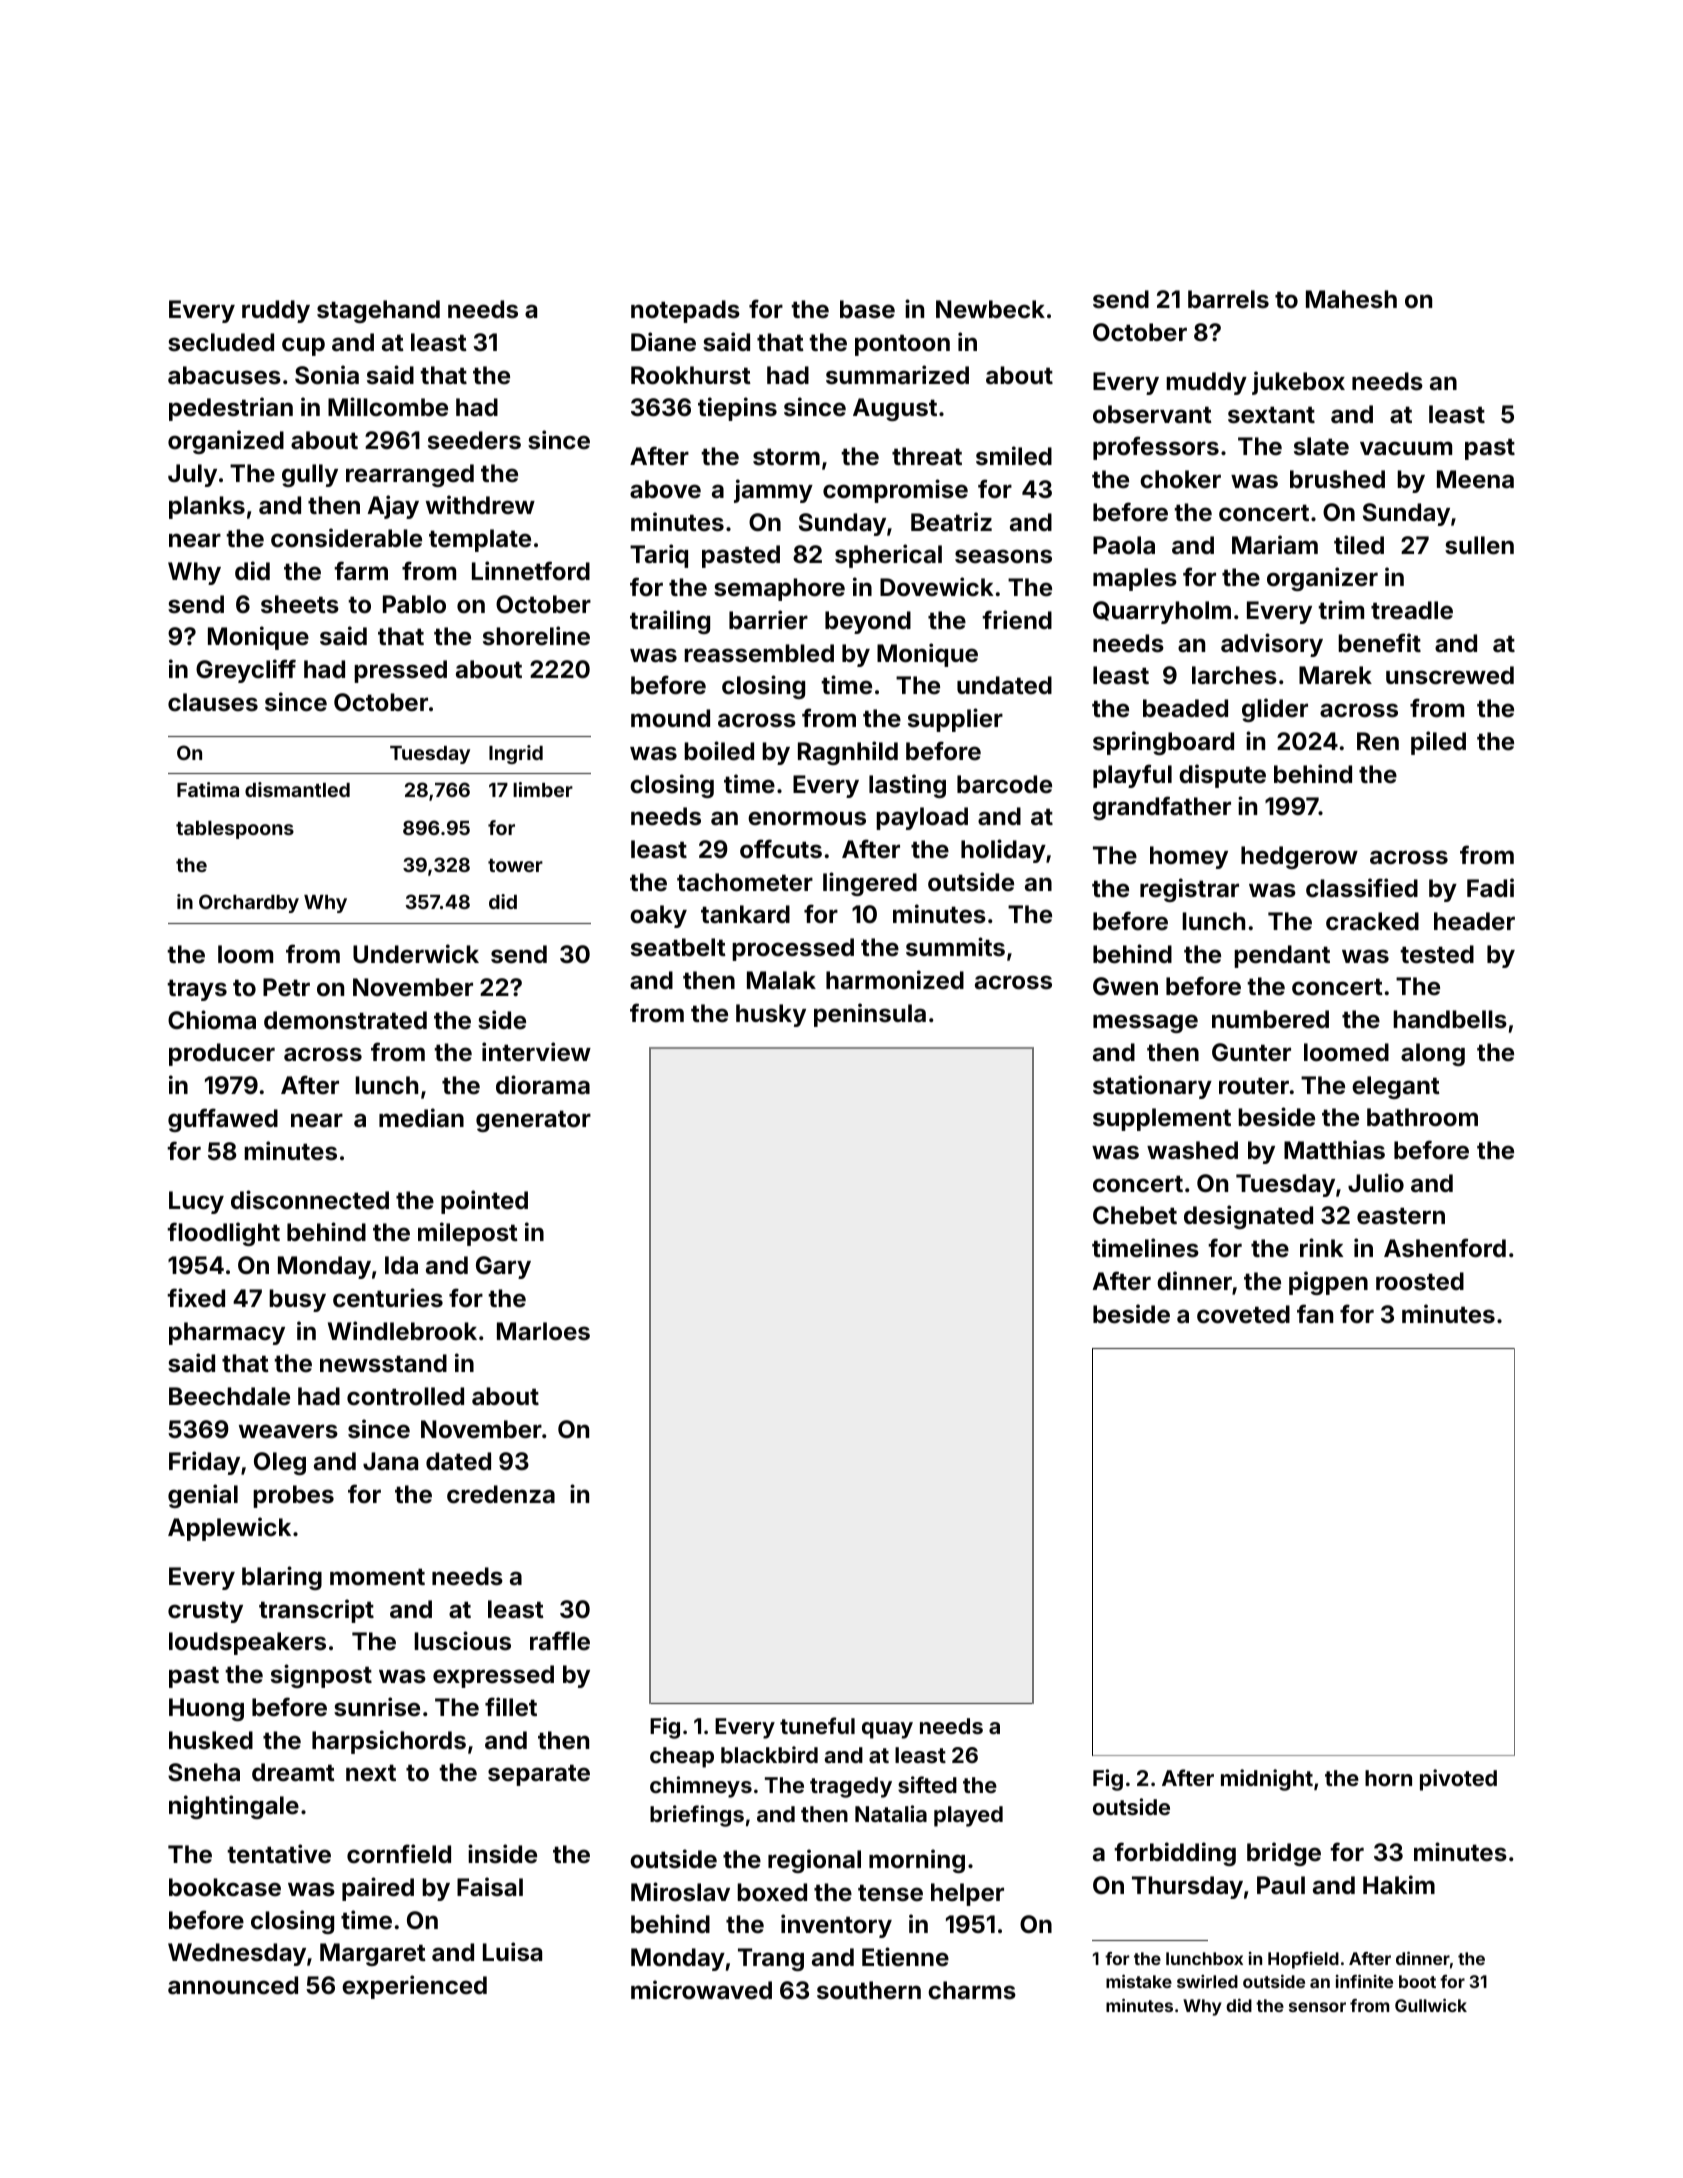 The height and width of the page is (2178, 1683). I want to click on mistake, so click(1139, 1981).
